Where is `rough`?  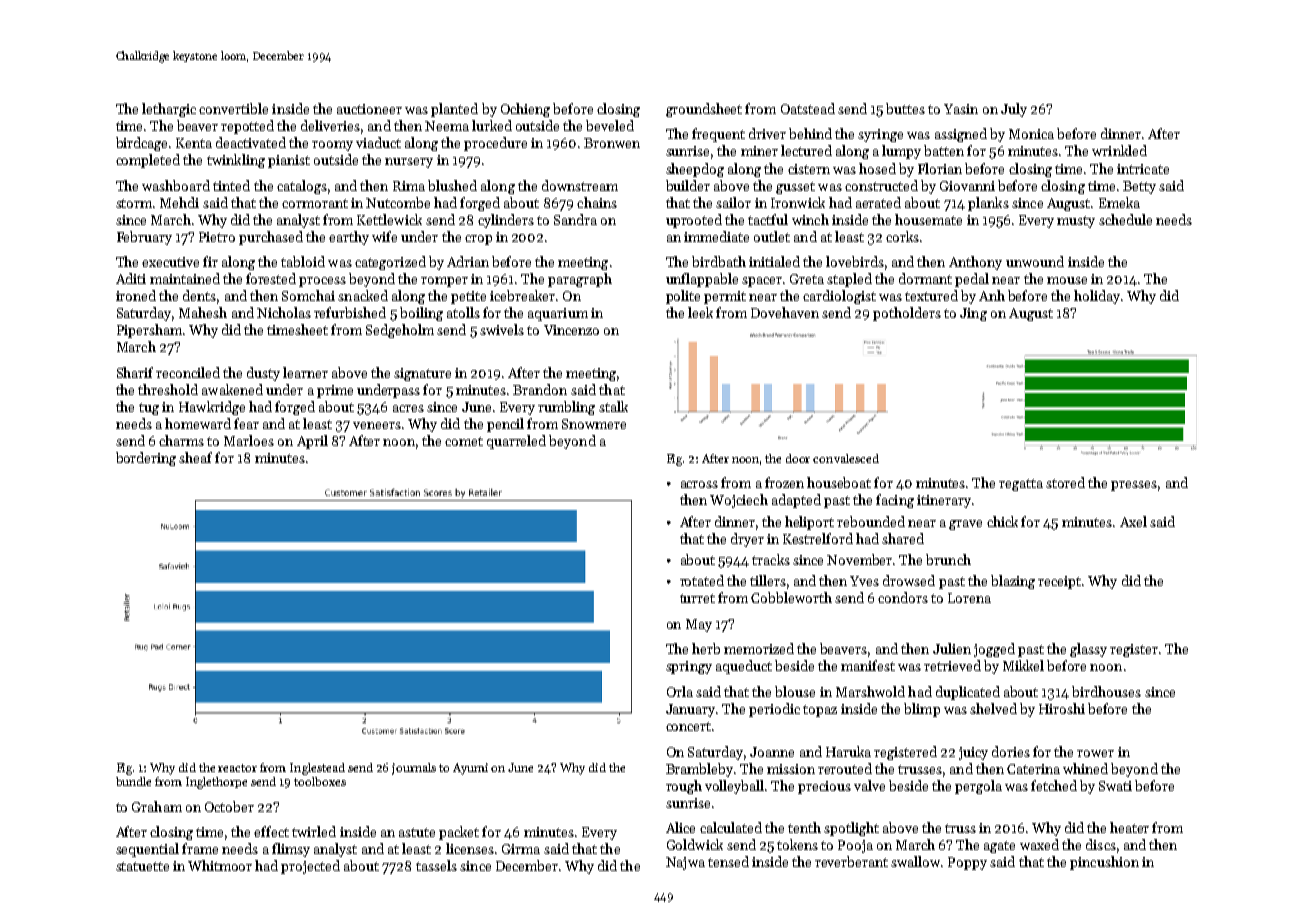 rough is located at coordinates (684, 787).
